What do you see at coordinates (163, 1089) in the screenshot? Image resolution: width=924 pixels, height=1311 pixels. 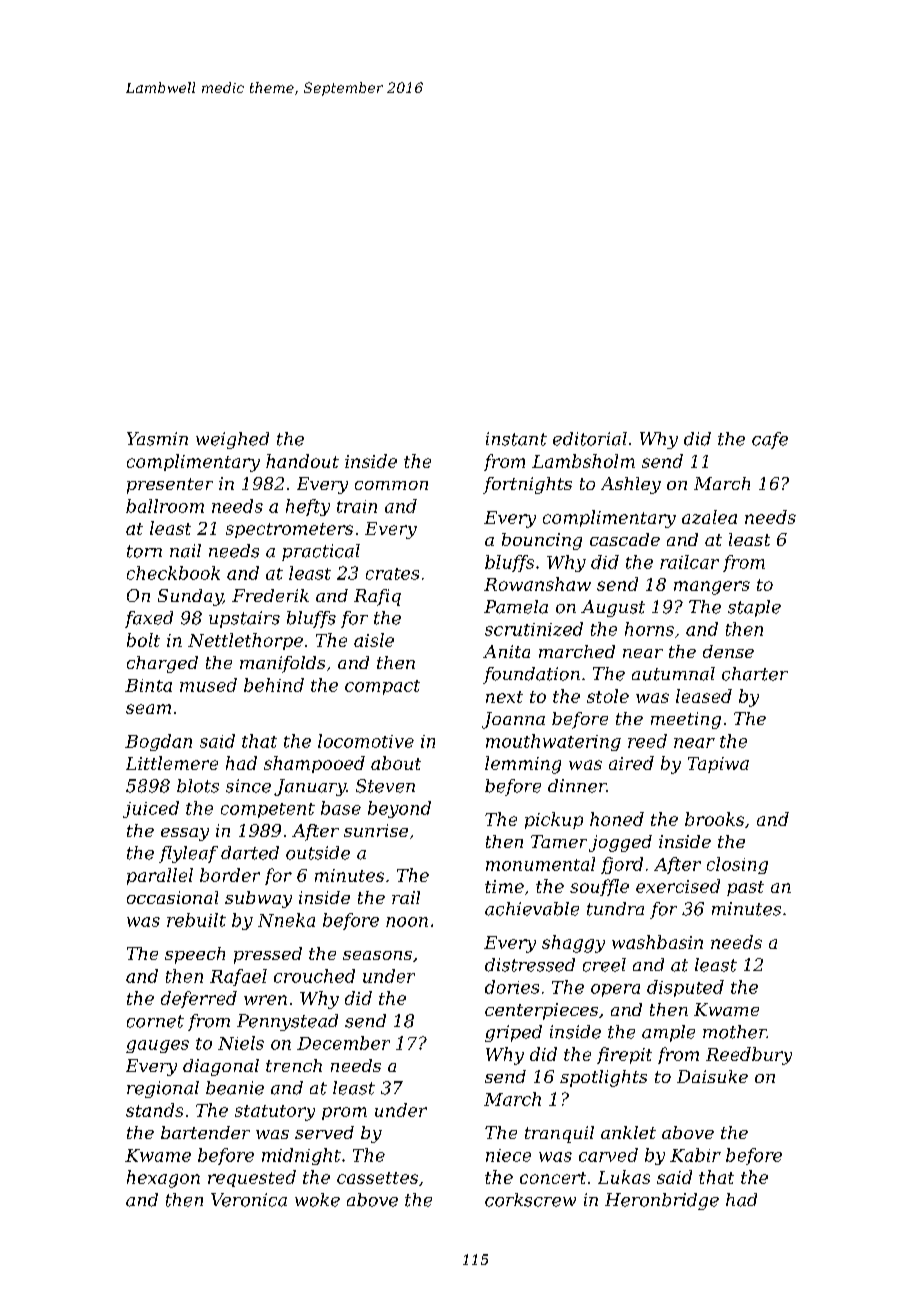 I see `regional` at bounding box center [163, 1089].
